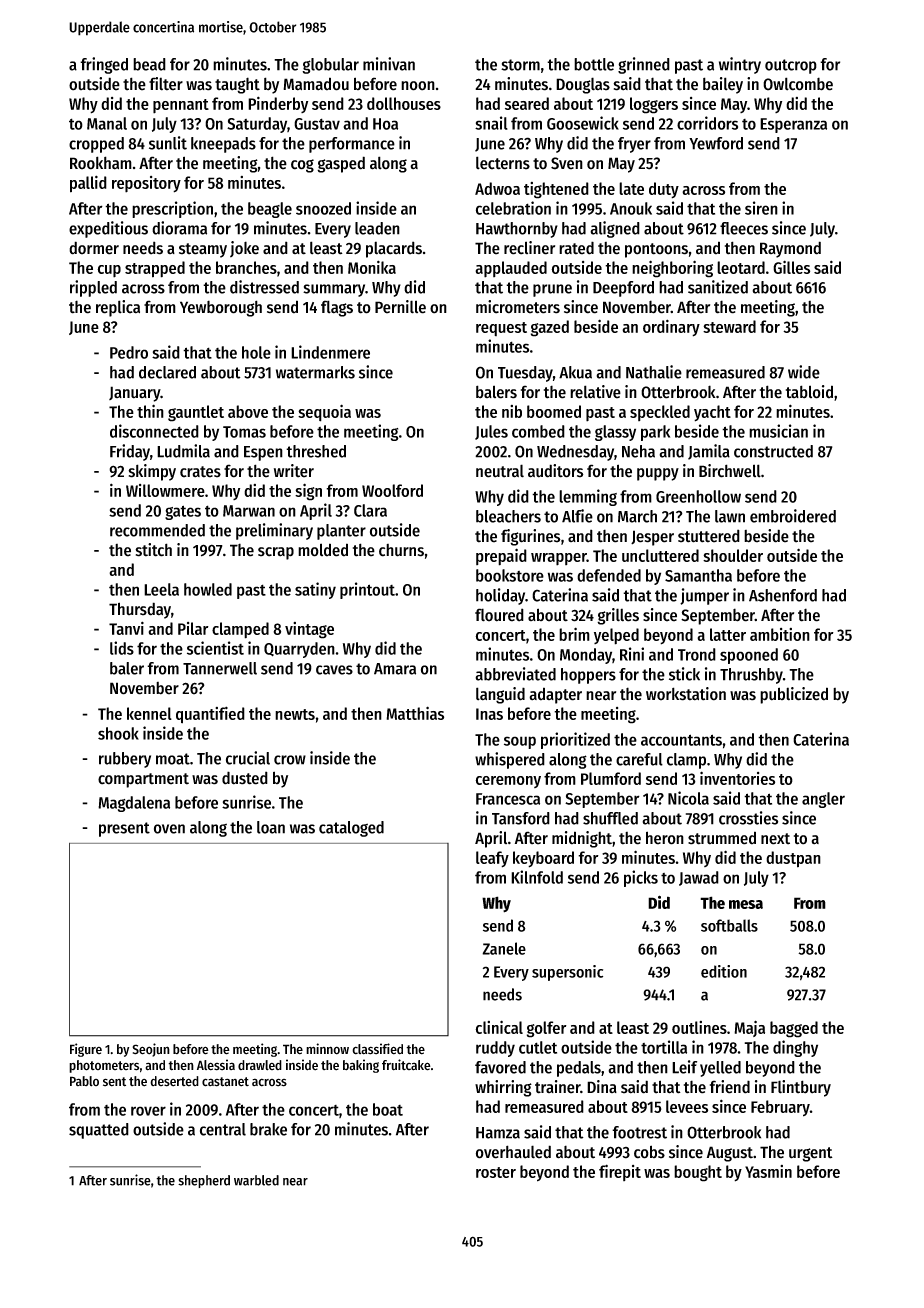  I want to click on shepherd, so click(204, 1181).
